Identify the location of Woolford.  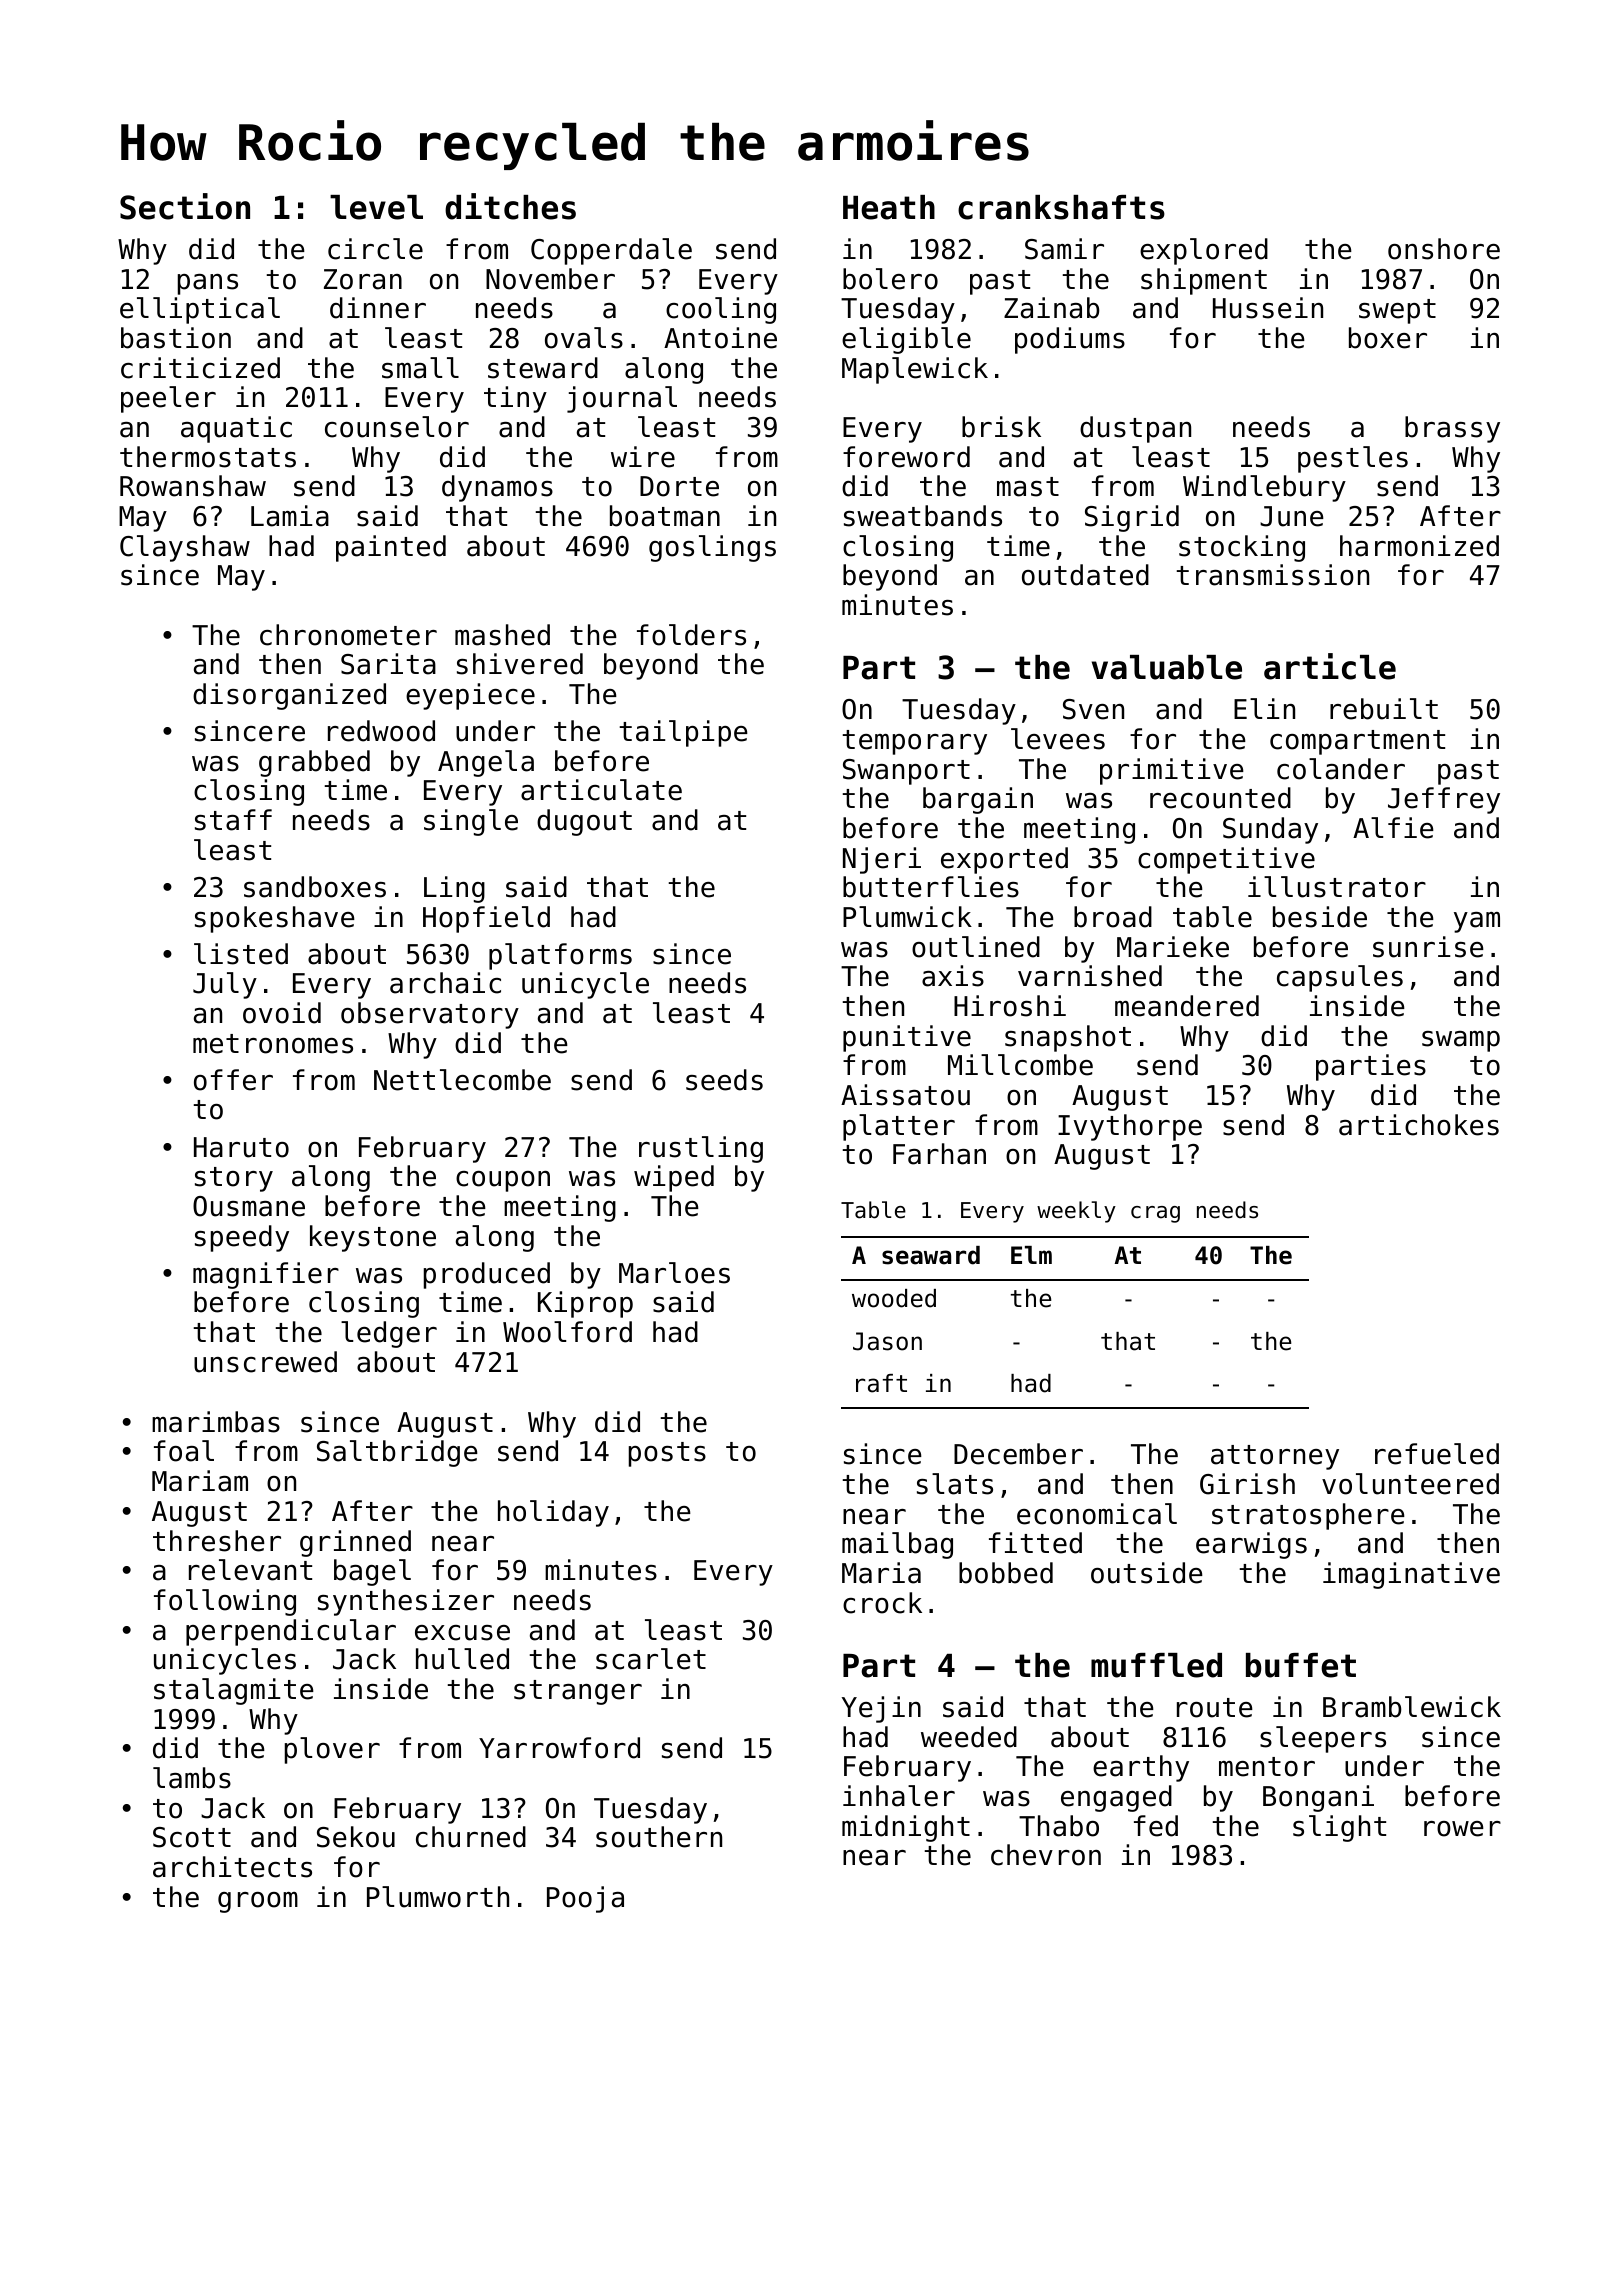
(567, 1332).
